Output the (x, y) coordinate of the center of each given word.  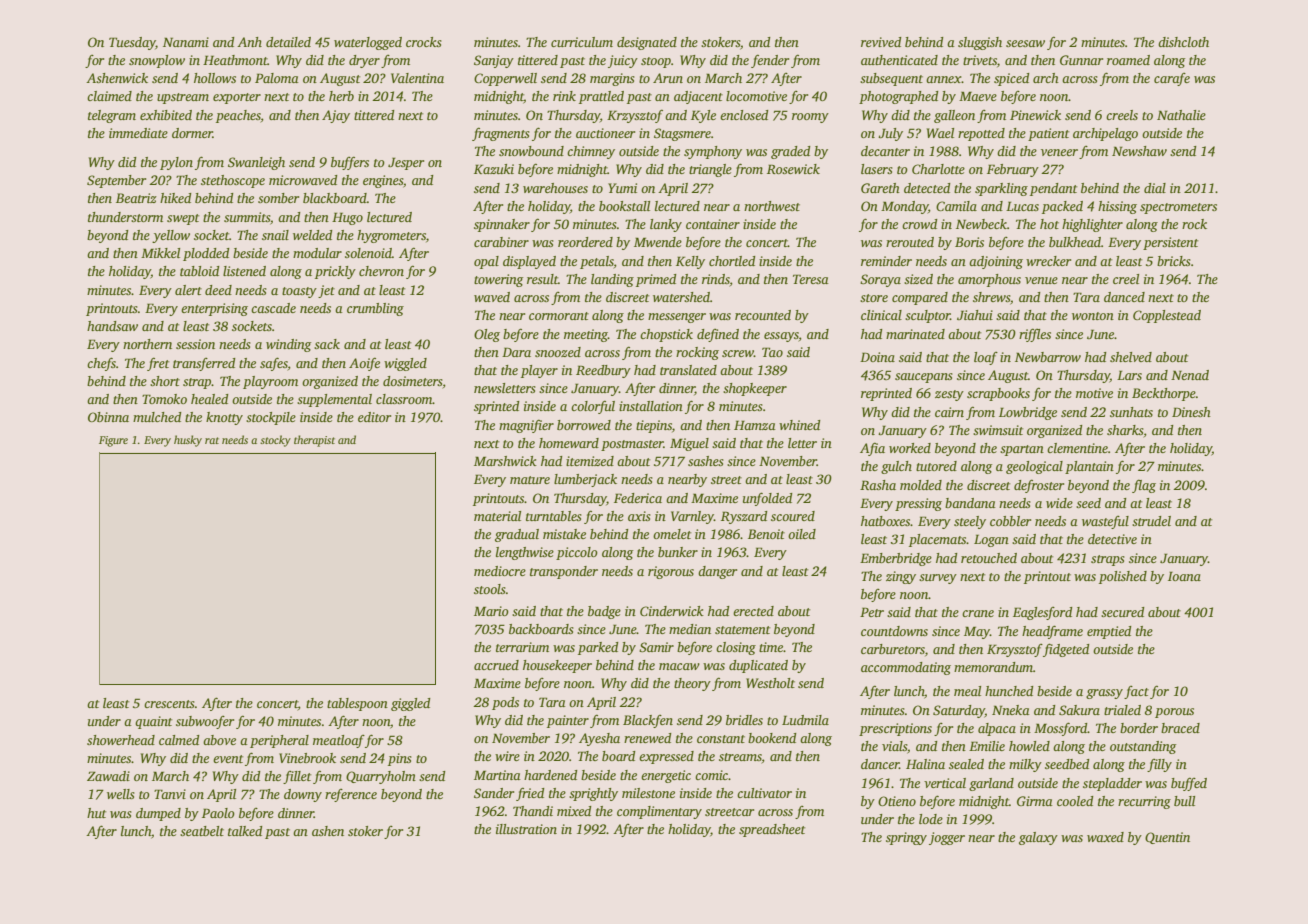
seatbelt (202, 831)
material (497, 516)
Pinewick (1035, 115)
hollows (215, 78)
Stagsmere (682, 134)
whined (800, 425)
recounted (763, 315)
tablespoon (357, 704)
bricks (1174, 261)
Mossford (1061, 729)
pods (505, 703)
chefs (101, 364)
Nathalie (1181, 115)
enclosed (744, 115)
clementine (1077, 448)
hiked (176, 198)
